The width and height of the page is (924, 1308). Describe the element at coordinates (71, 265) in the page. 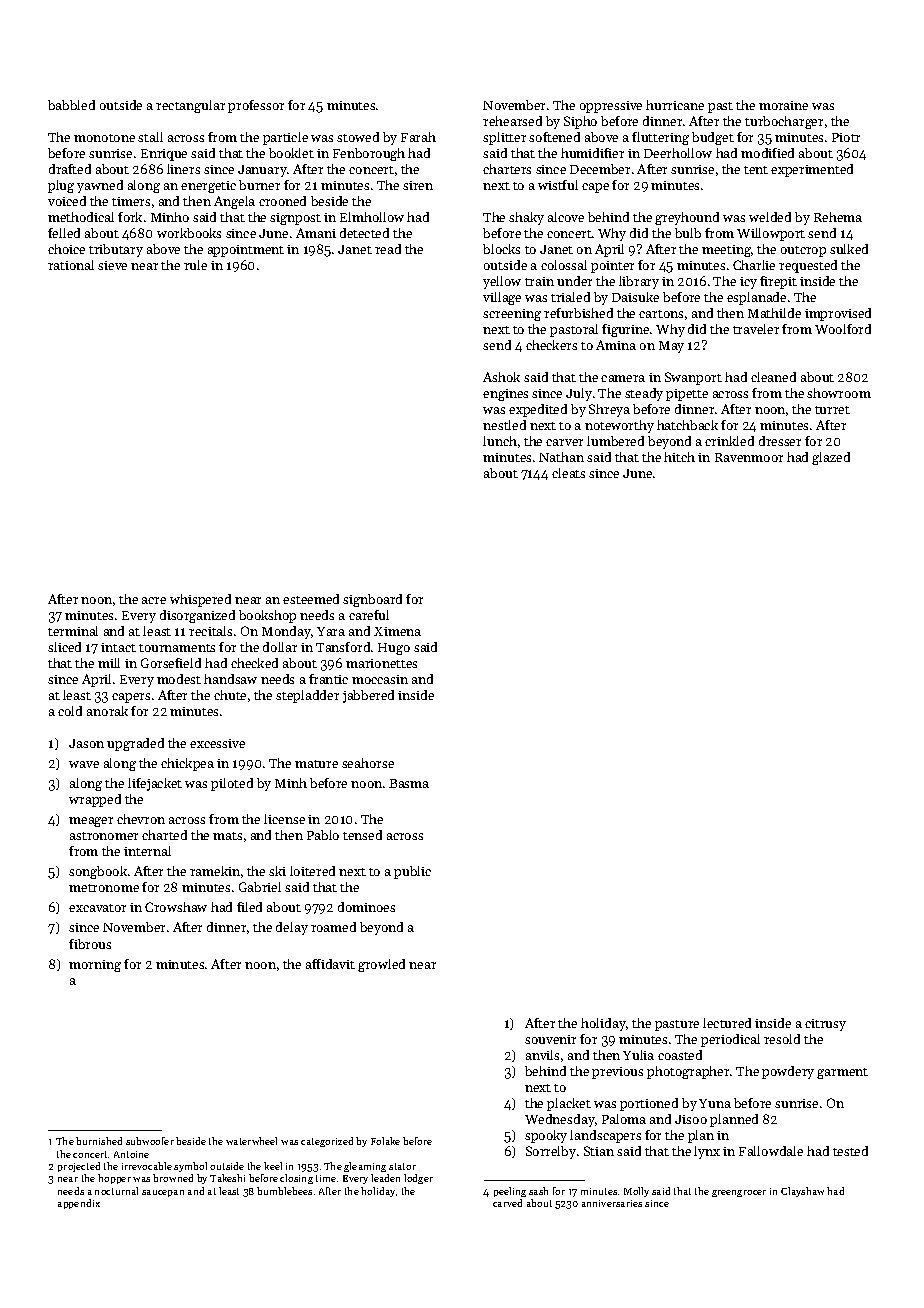

I see `rational` at that location.
